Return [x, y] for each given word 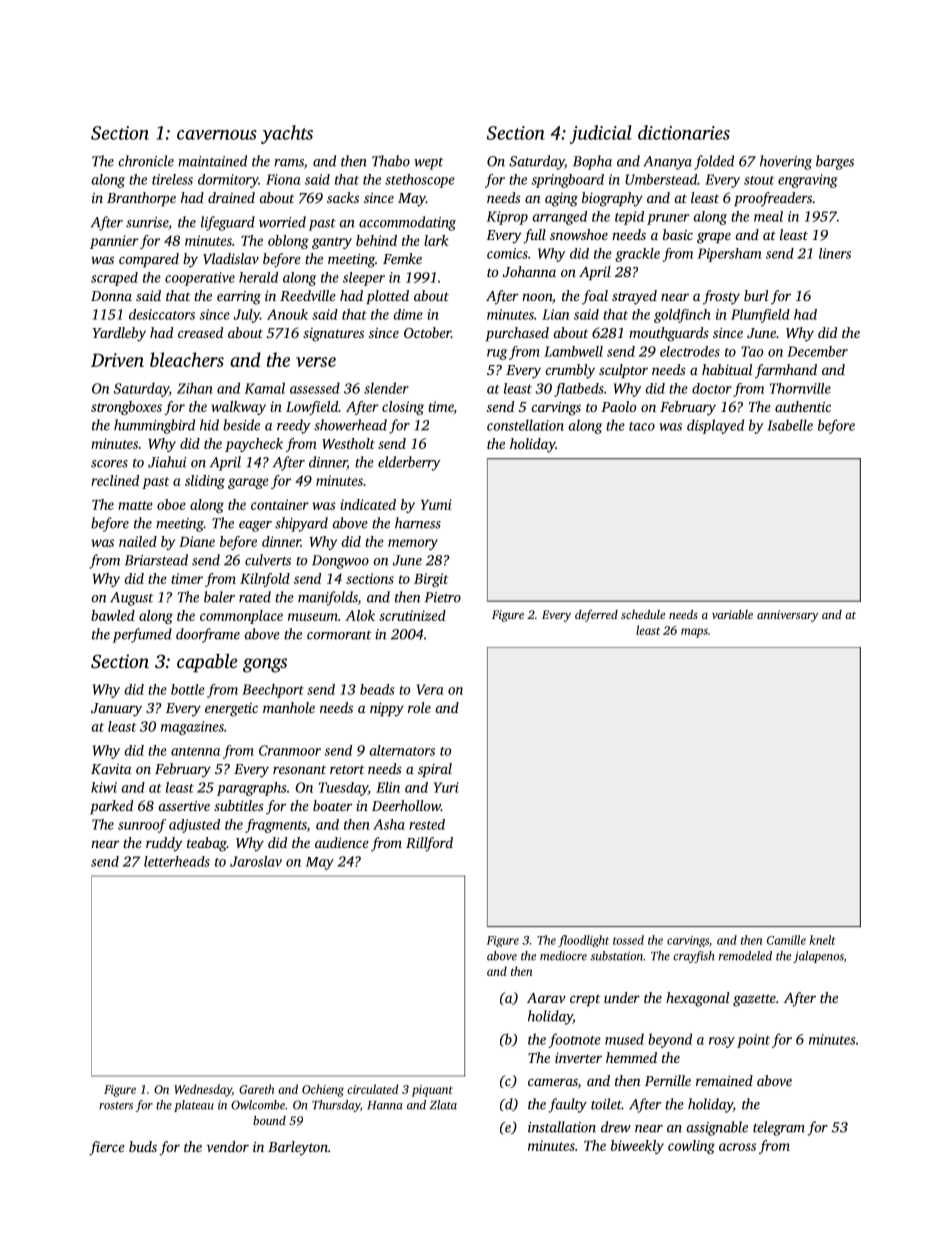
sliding [205, 482]
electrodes [690, 351]
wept [429, 164]
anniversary [788, 616]
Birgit [431, 580]
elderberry [409, 463]
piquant [432, 1091]
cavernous [217, 135]
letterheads [177, 861]
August [132, 599]
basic [678, 234]
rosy [722, 1042]
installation [562, 1127]
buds [143, 1146]
